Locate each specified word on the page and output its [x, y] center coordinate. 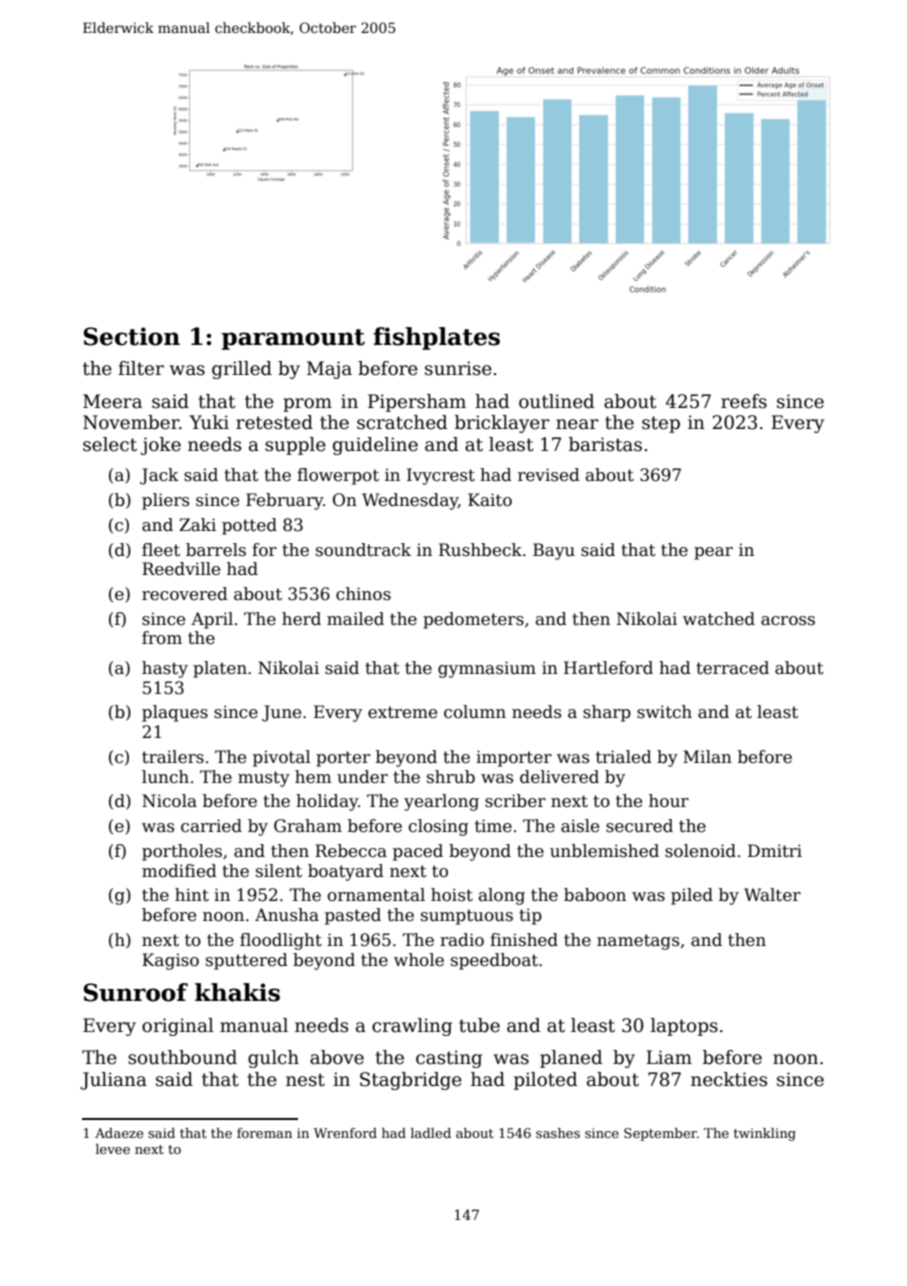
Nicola [169, 801]
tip [530, 916]
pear [713, 553]
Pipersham [417, 403]
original [178, 1027]
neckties [729, 1079]
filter [141, 368]
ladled [431, 1133]
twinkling [765, 1134]
